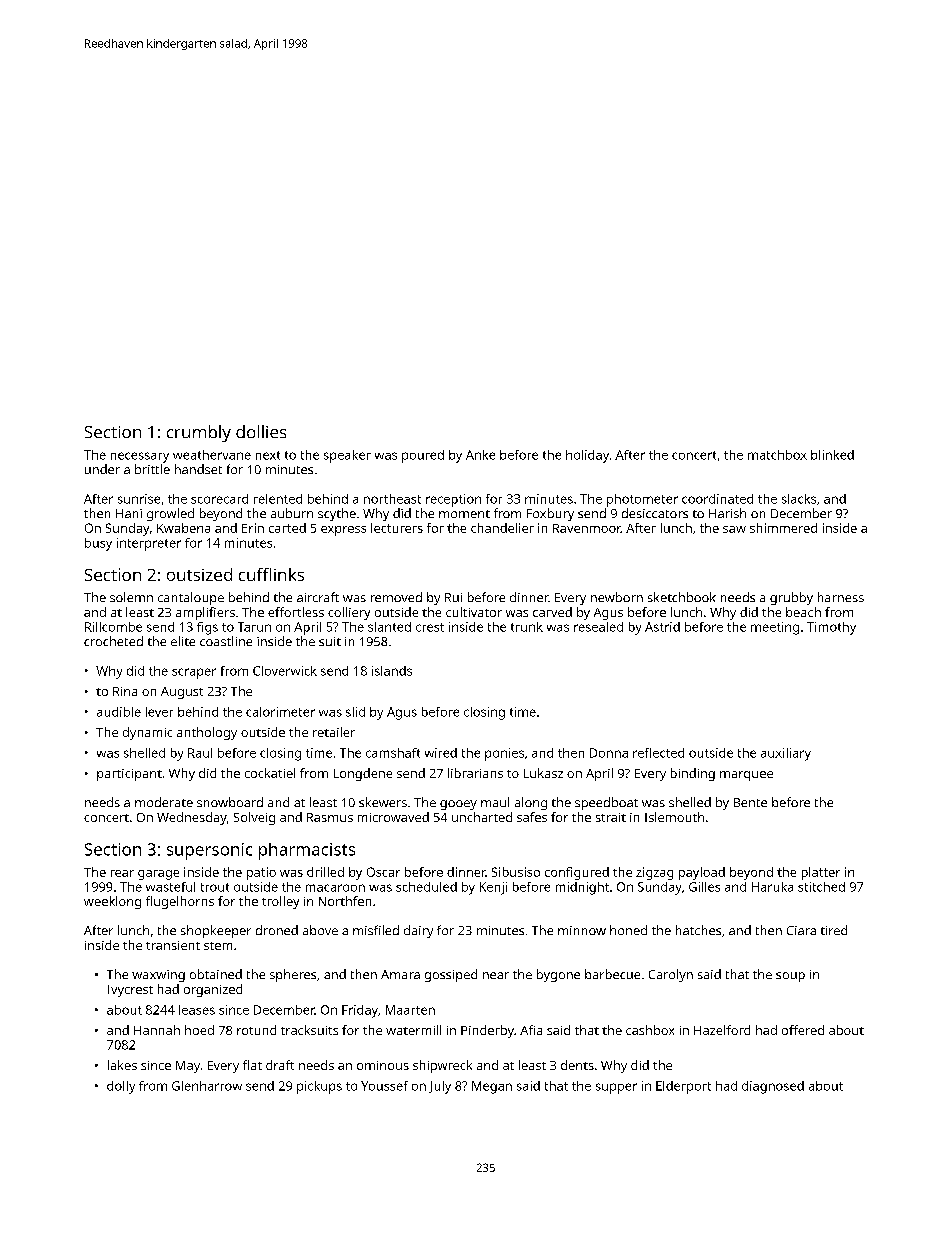  What do you see at coordinates (475, 773) in the screenshot?
I see `librarians` at bounding box center [475, 773].
